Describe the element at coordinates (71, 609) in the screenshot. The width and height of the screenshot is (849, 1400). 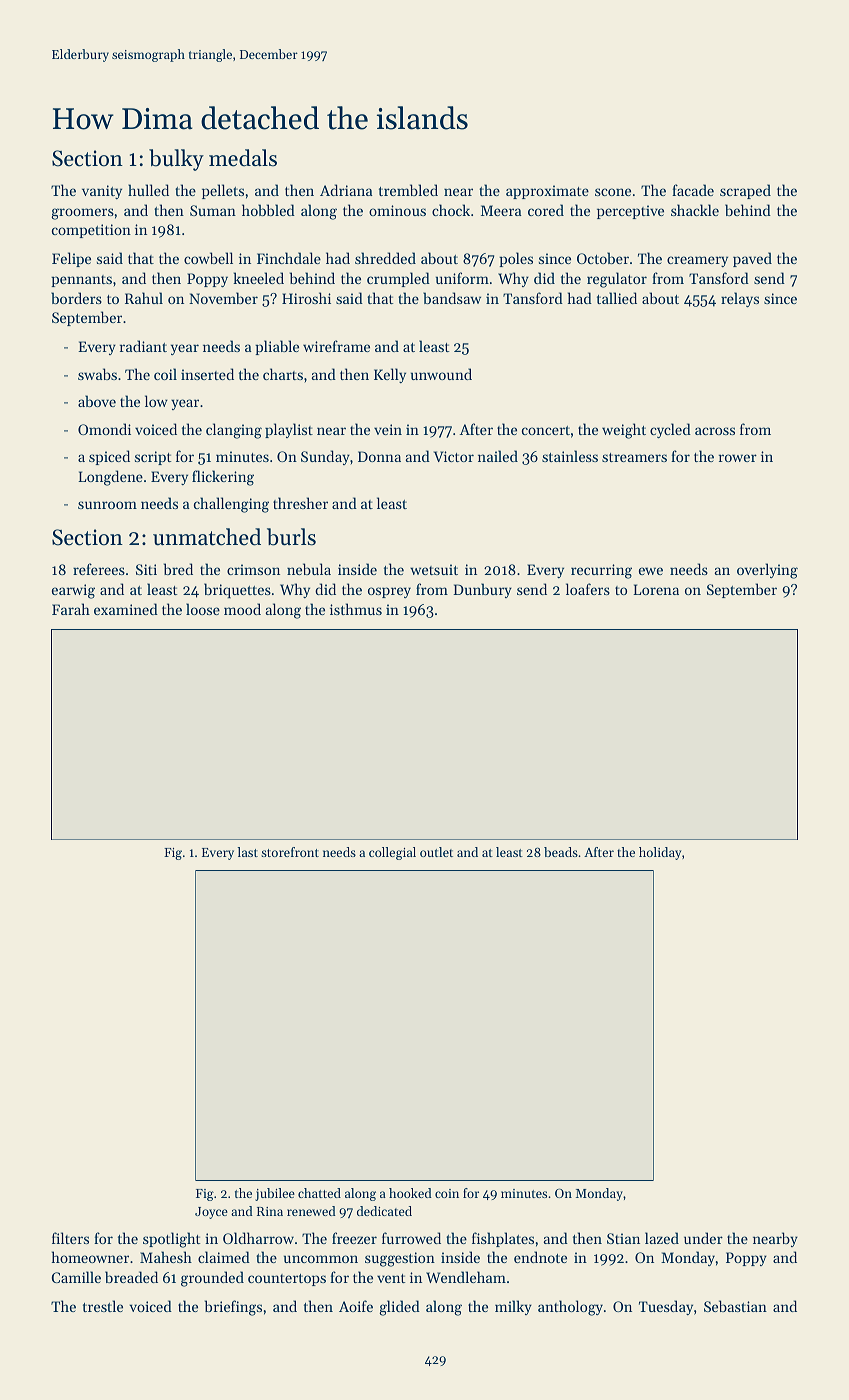
I see `Farah` at that location.
